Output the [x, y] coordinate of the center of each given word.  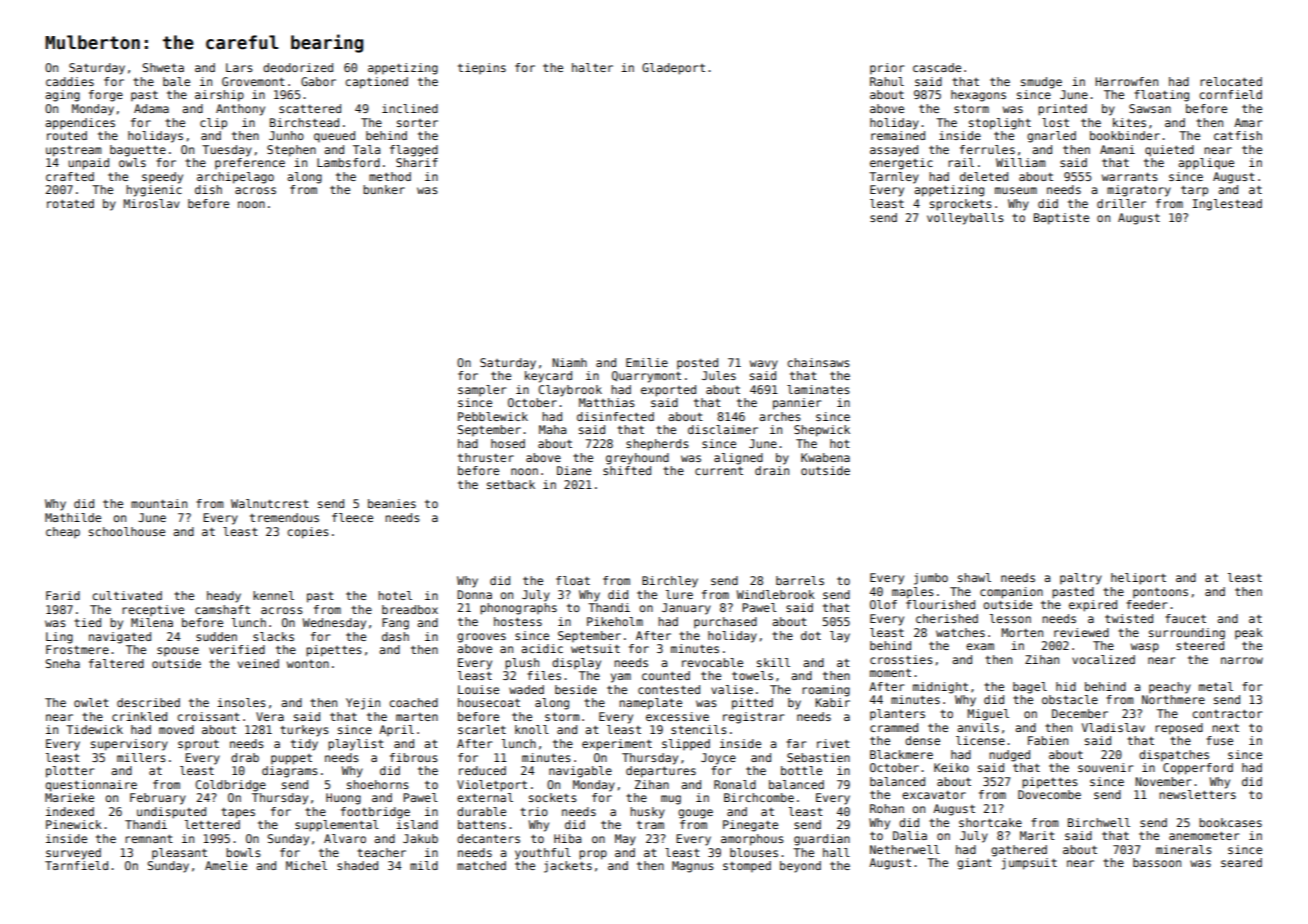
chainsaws [818, 362]
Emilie [647, 362]
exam [980, 646]
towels [752, 675]
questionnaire [91, 786]
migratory [1139, 191]
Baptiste [1061, 219]
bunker [384, 189]
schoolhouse [127, 531]
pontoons [1160, 593]
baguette [138, 151]
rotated [70, 203]
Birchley [670, 582]
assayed [894, 151]
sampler [482, 390]
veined [258, 663]
